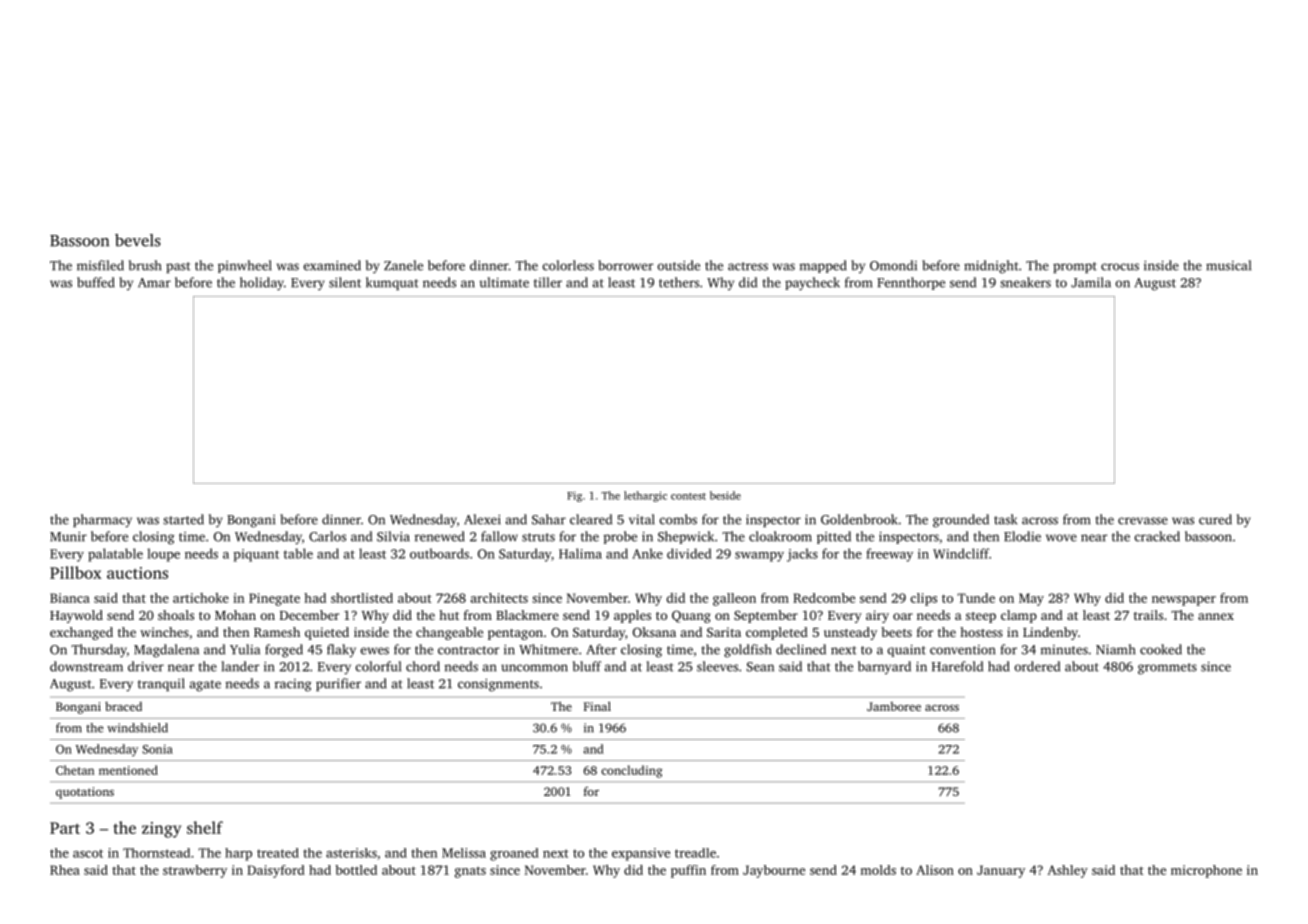 This document has width=1308, height=924. Describe the element at coordinates (774, 871) in the document. I see `Jaybourne` at that location.
